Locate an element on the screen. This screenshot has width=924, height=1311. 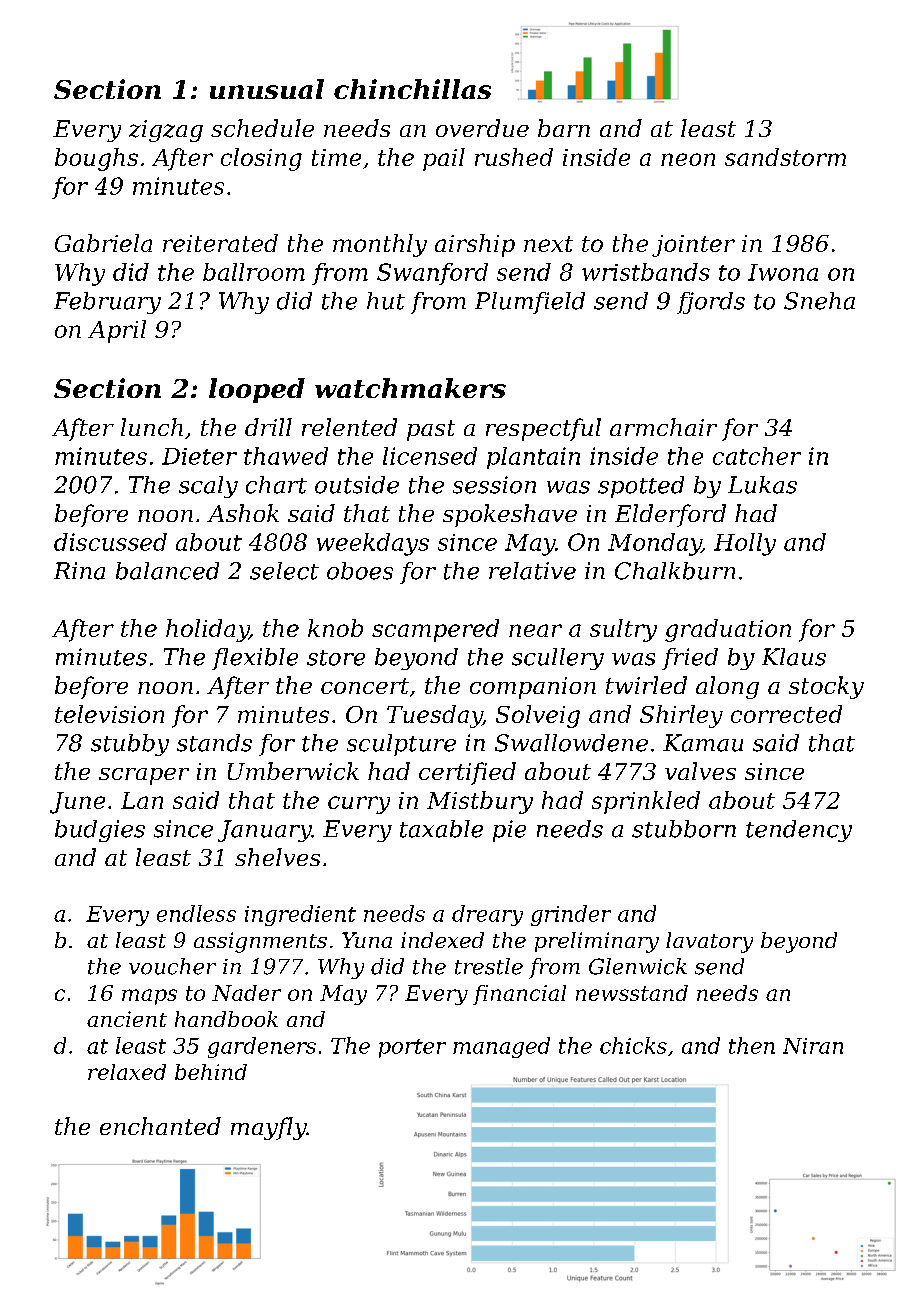
unusual is located at coordinates (267, 89).
